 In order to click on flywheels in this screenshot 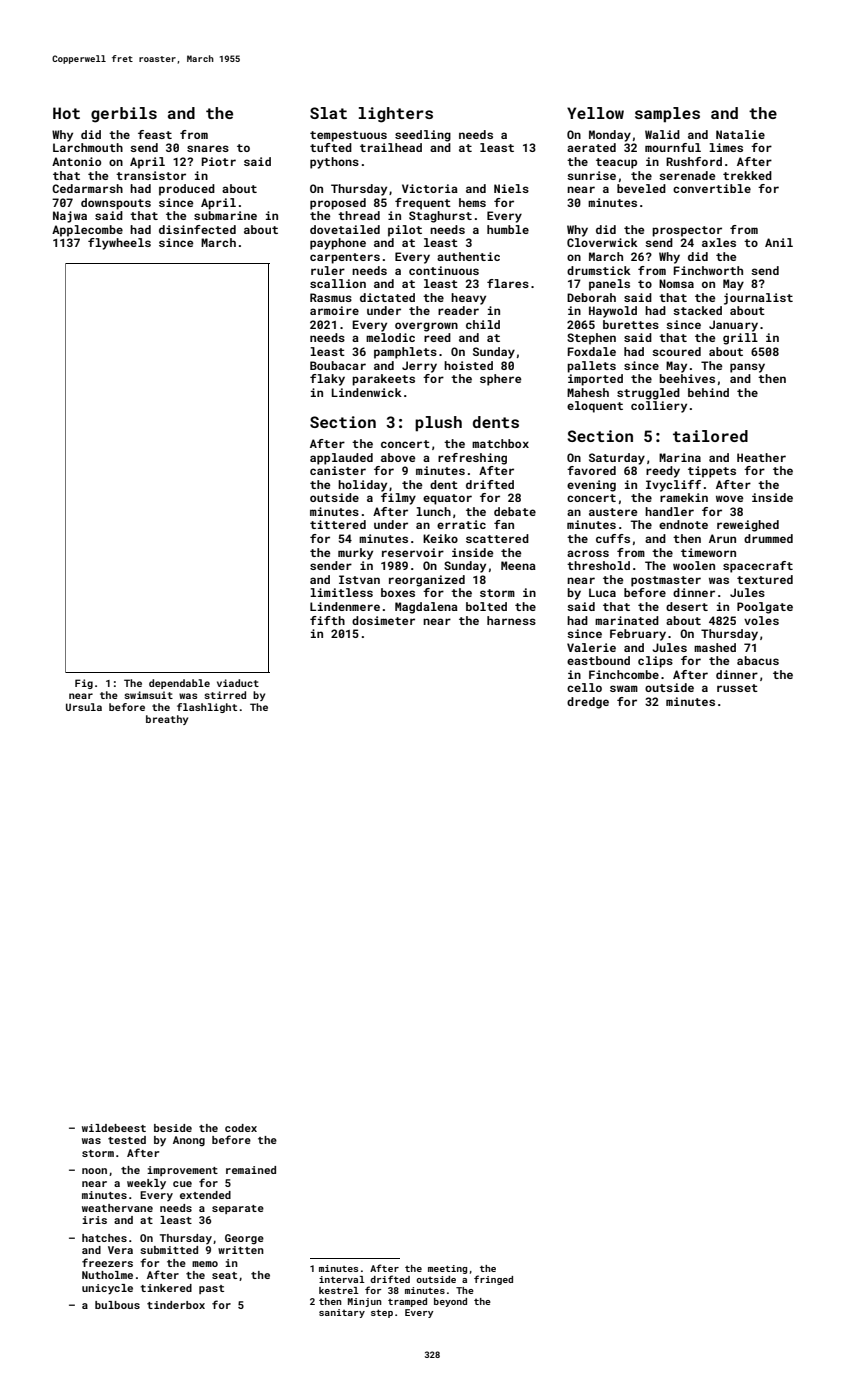, I will do `click(119, 244)`.
